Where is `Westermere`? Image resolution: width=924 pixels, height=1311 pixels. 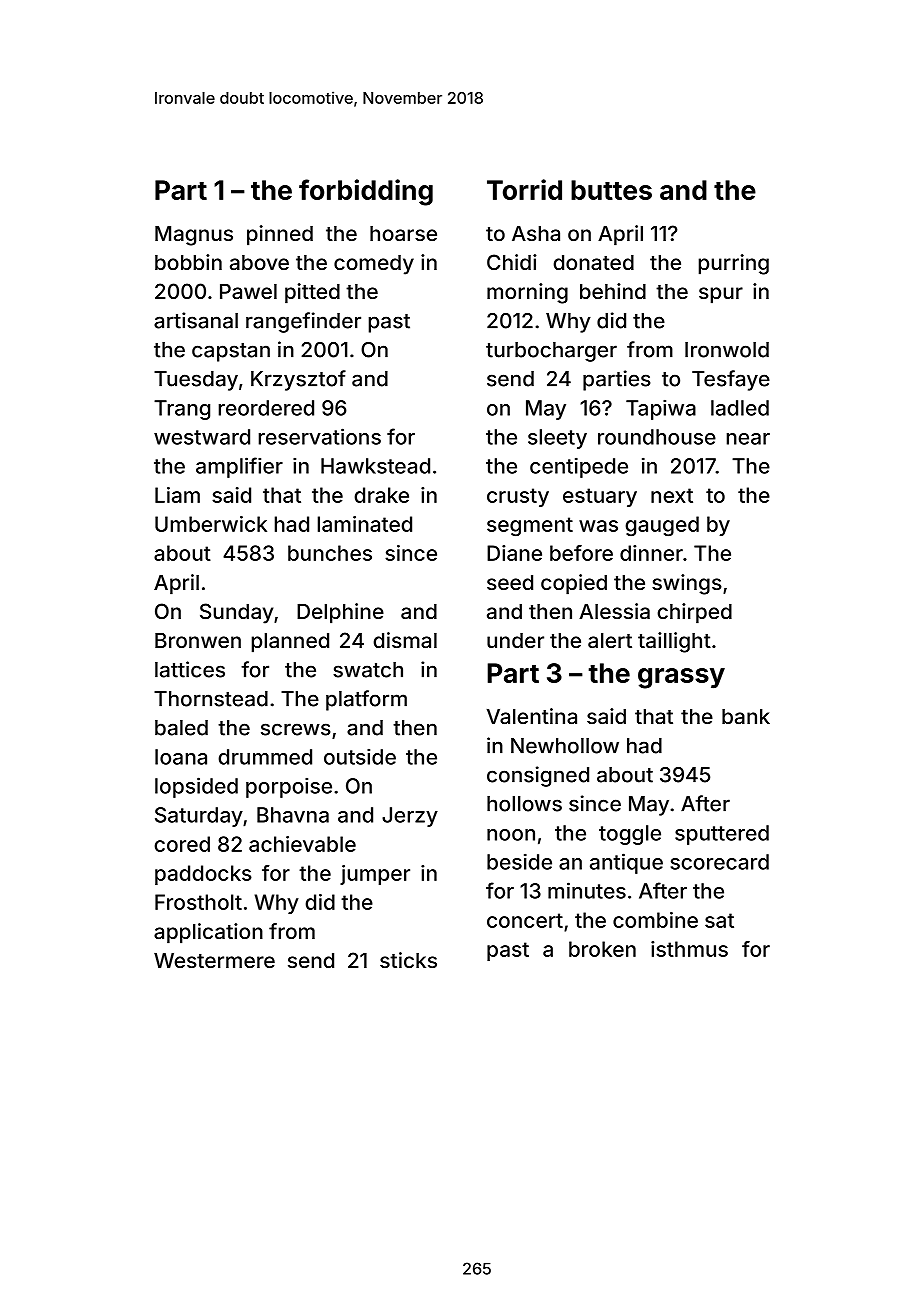
Westermere is located at coordinates (214, 960).
